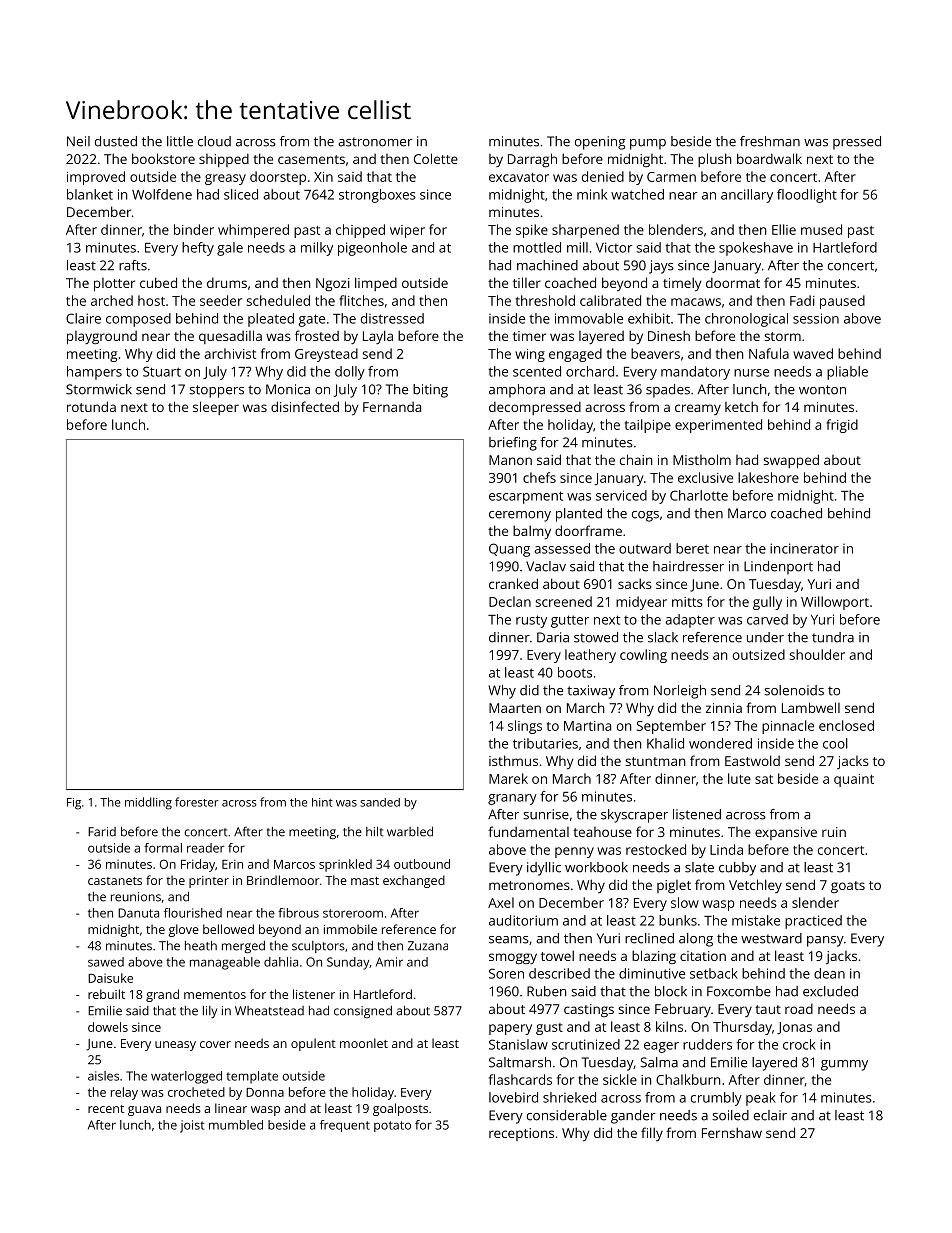 The height and width of the image is (1233, 952). I want to click on frequent, so click(345, 1126).
